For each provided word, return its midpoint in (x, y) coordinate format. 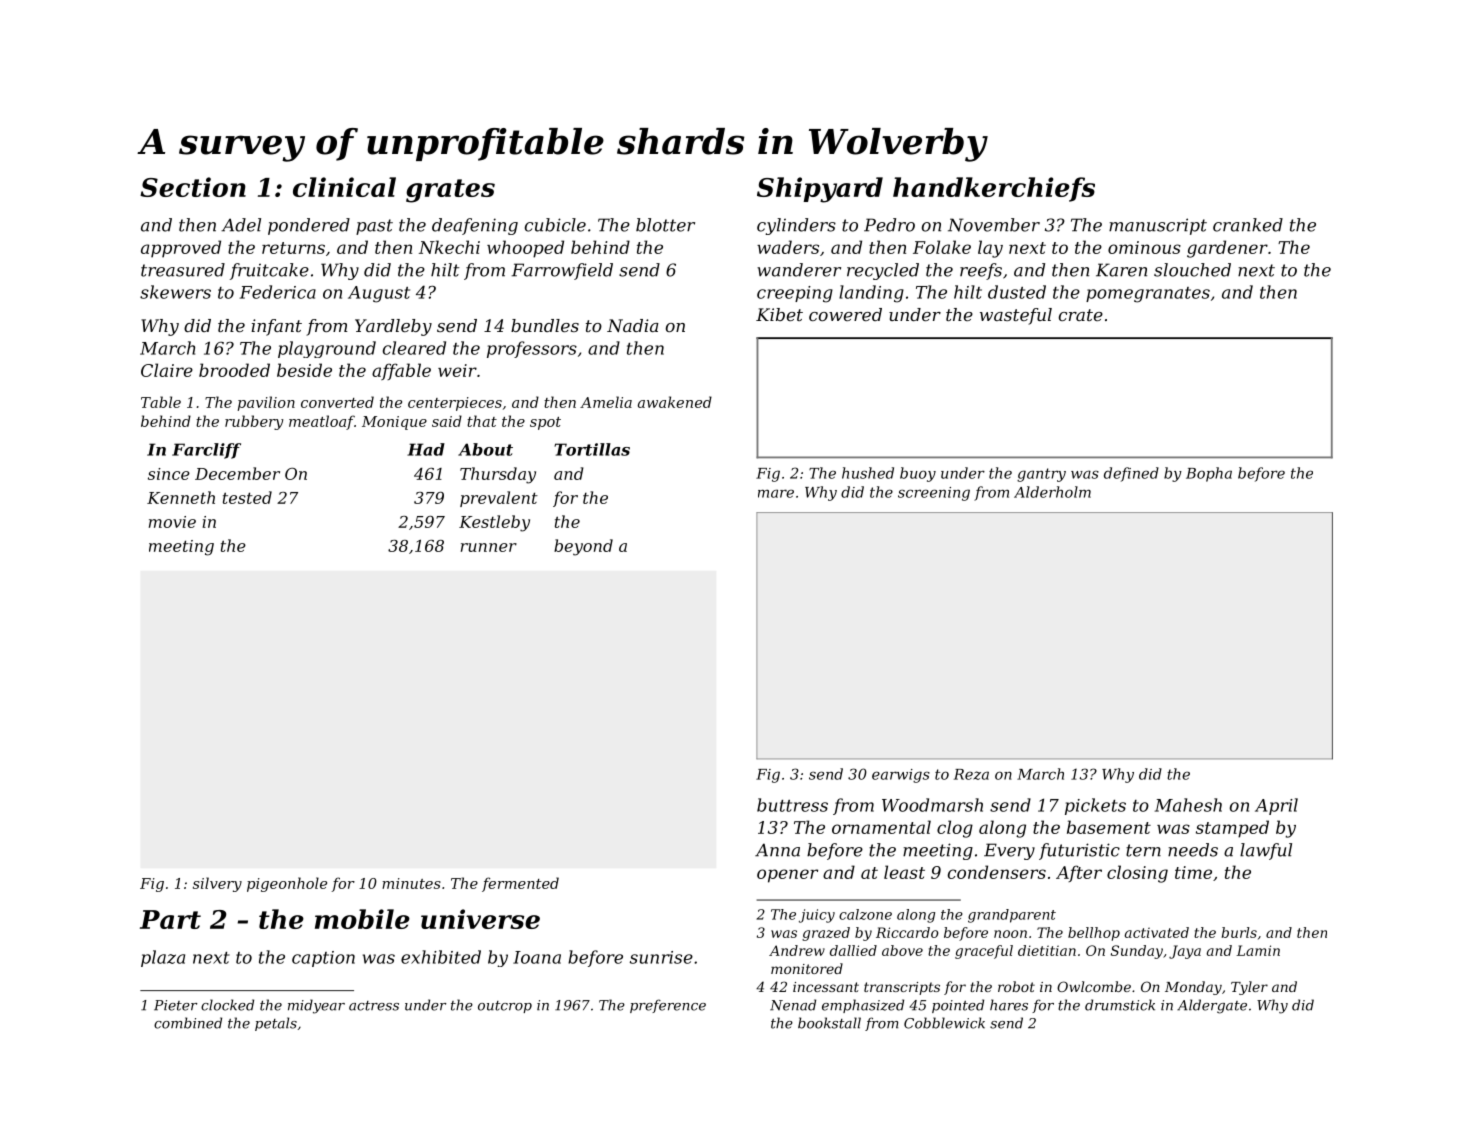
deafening (475, 226)
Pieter (175, 1005)
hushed (868, 473)
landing (871, 294)
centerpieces (455, 404)
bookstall (829, 1023)
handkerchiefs (994, 189)
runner (489, 547)
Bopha (1209, 474)
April (1276, 806)
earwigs (901, 776)
